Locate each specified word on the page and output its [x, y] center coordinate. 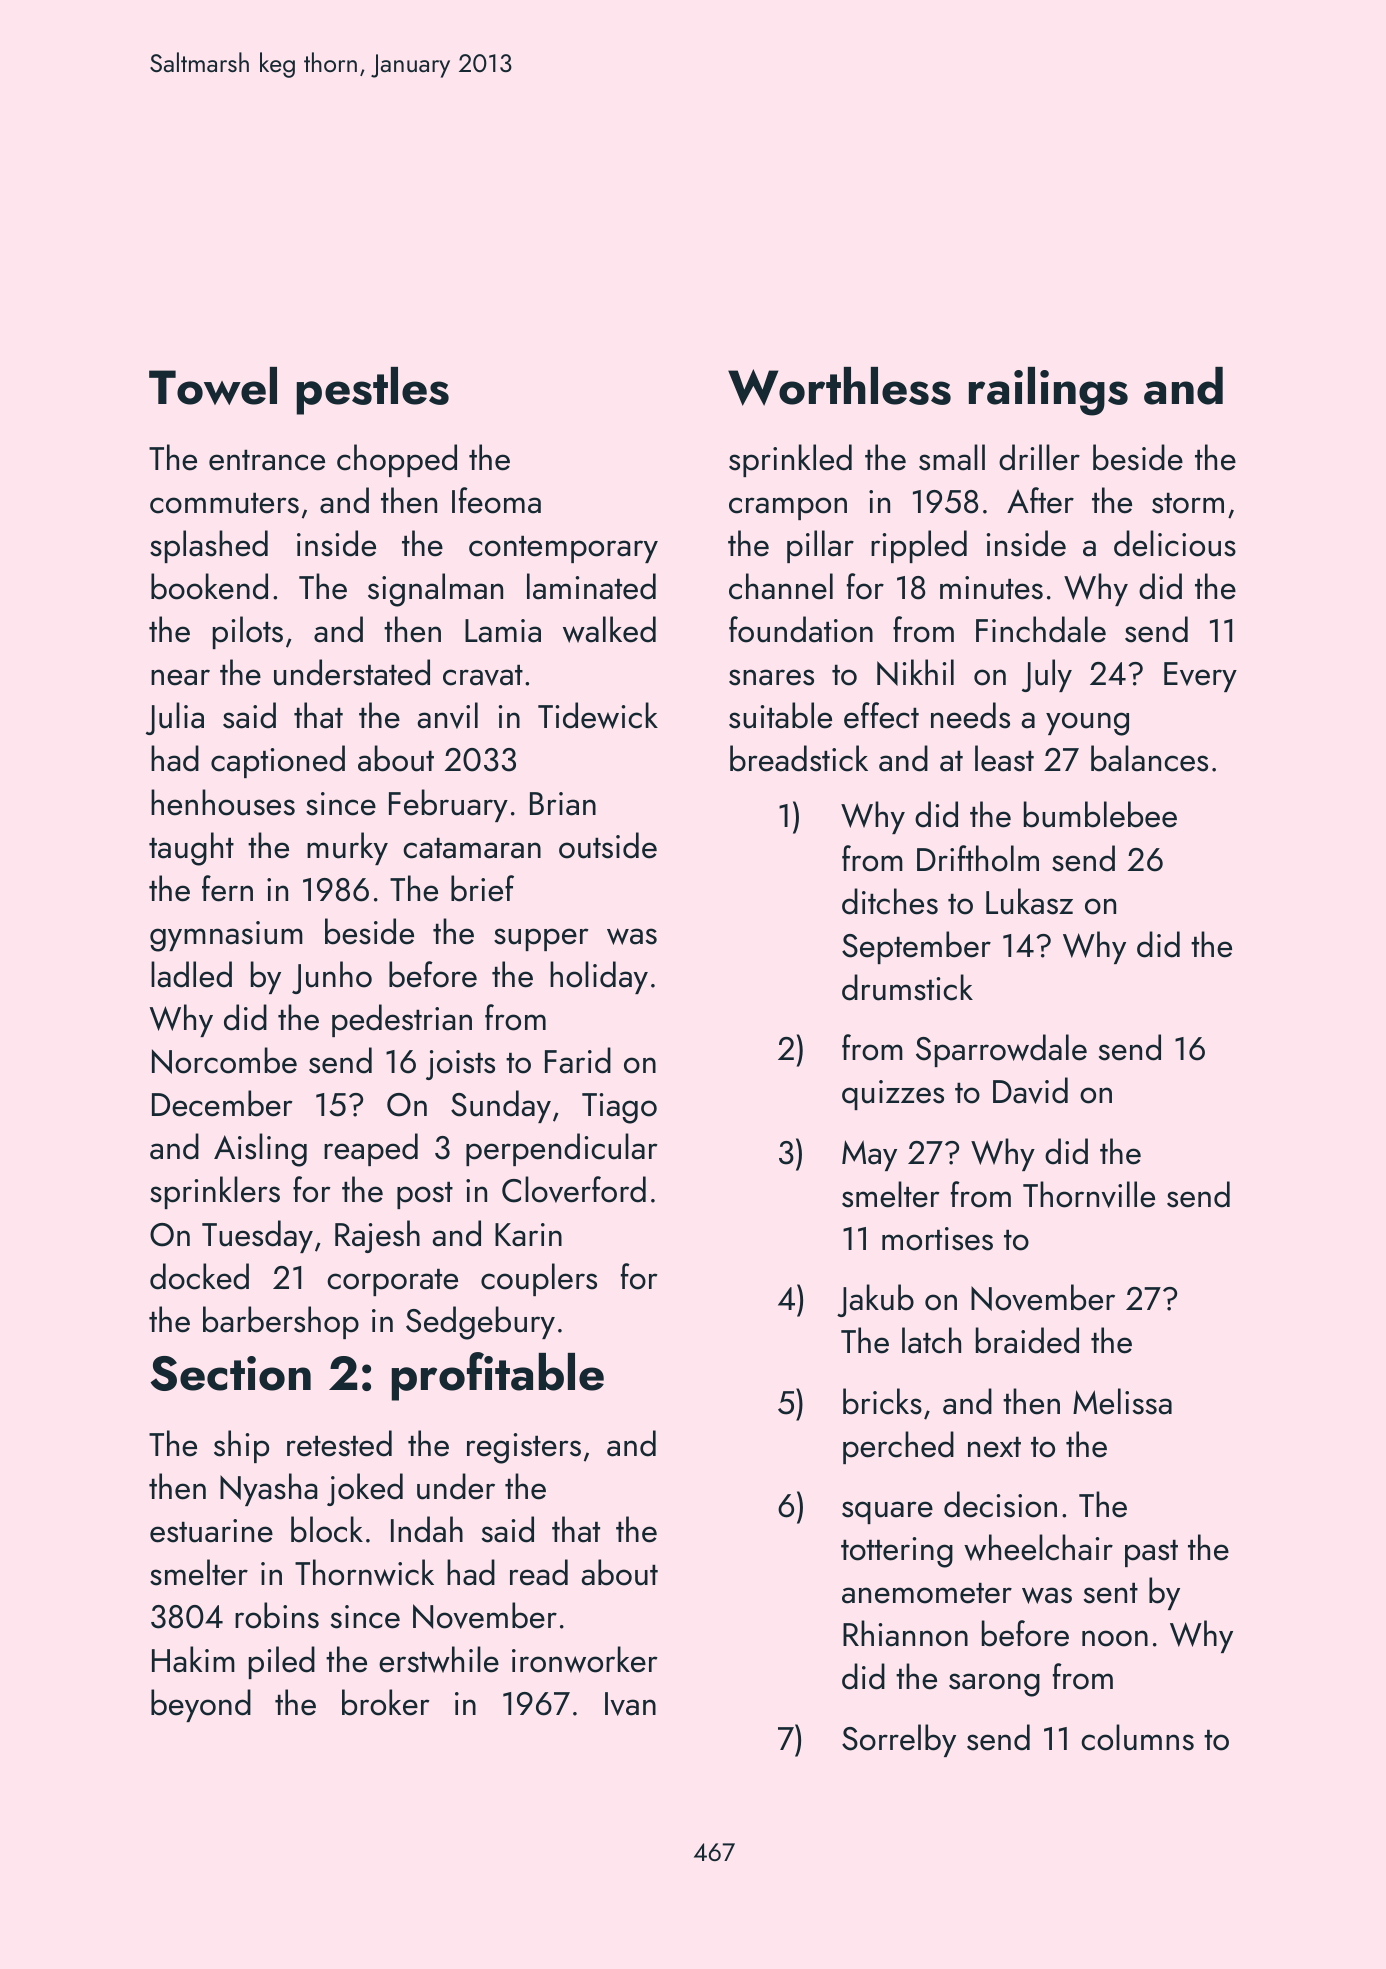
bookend [209, 586]
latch [931, 1340]
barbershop [281, 1322]
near [180, 677]
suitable [780, 715]
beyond [201, 1705]
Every [1200, 677]
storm [1188, 503]
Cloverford [574, 1189]
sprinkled [790, 460]
